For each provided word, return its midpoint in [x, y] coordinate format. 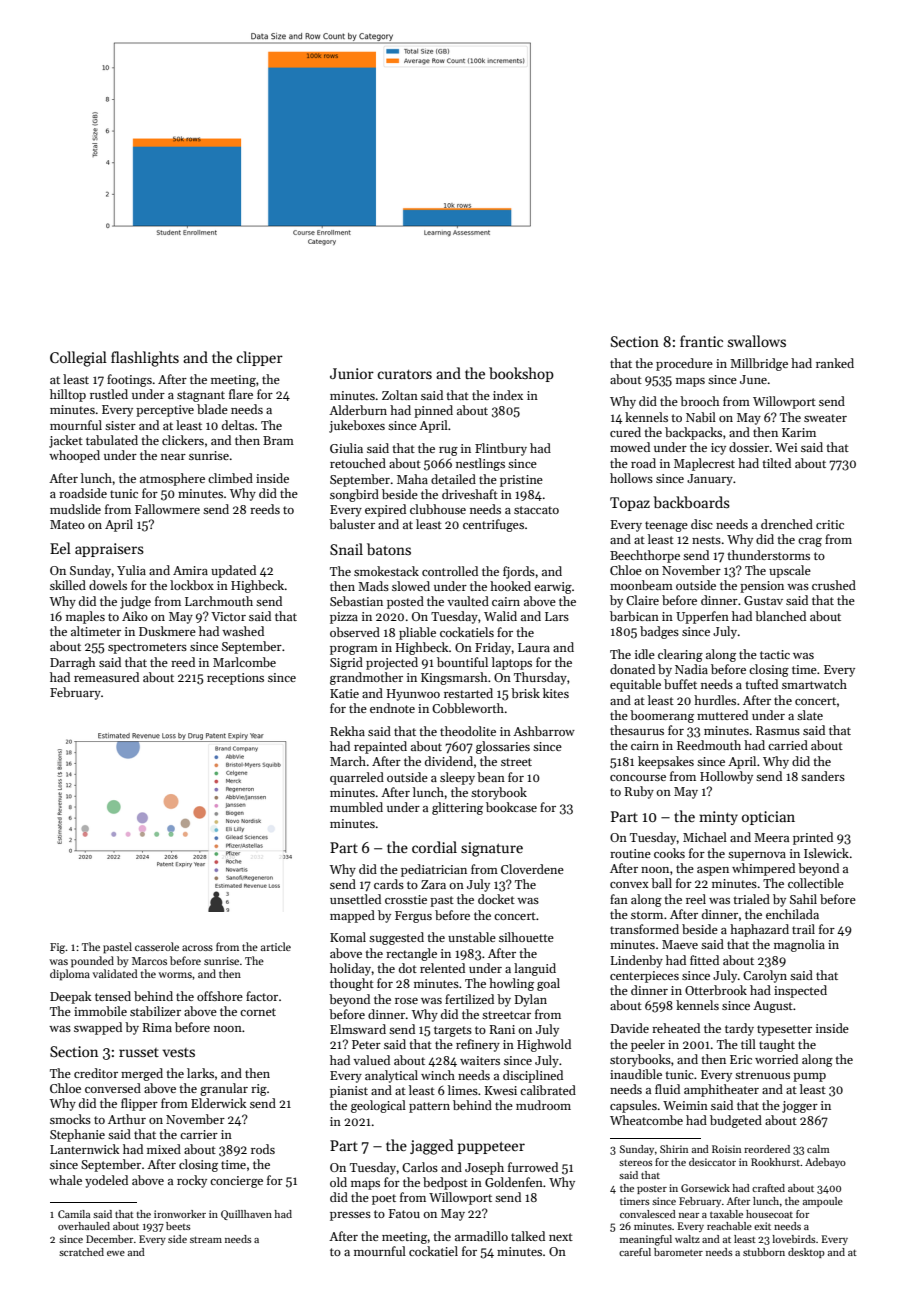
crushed [834, 585]
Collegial [78, 359]
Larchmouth [219, 601]
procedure [684, 364]
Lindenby [636, 961]
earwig [553, 588]
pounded [92, 962]
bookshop [521, 374]
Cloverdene [532, 869]
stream [206, 1239]
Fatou [404, 1213]
